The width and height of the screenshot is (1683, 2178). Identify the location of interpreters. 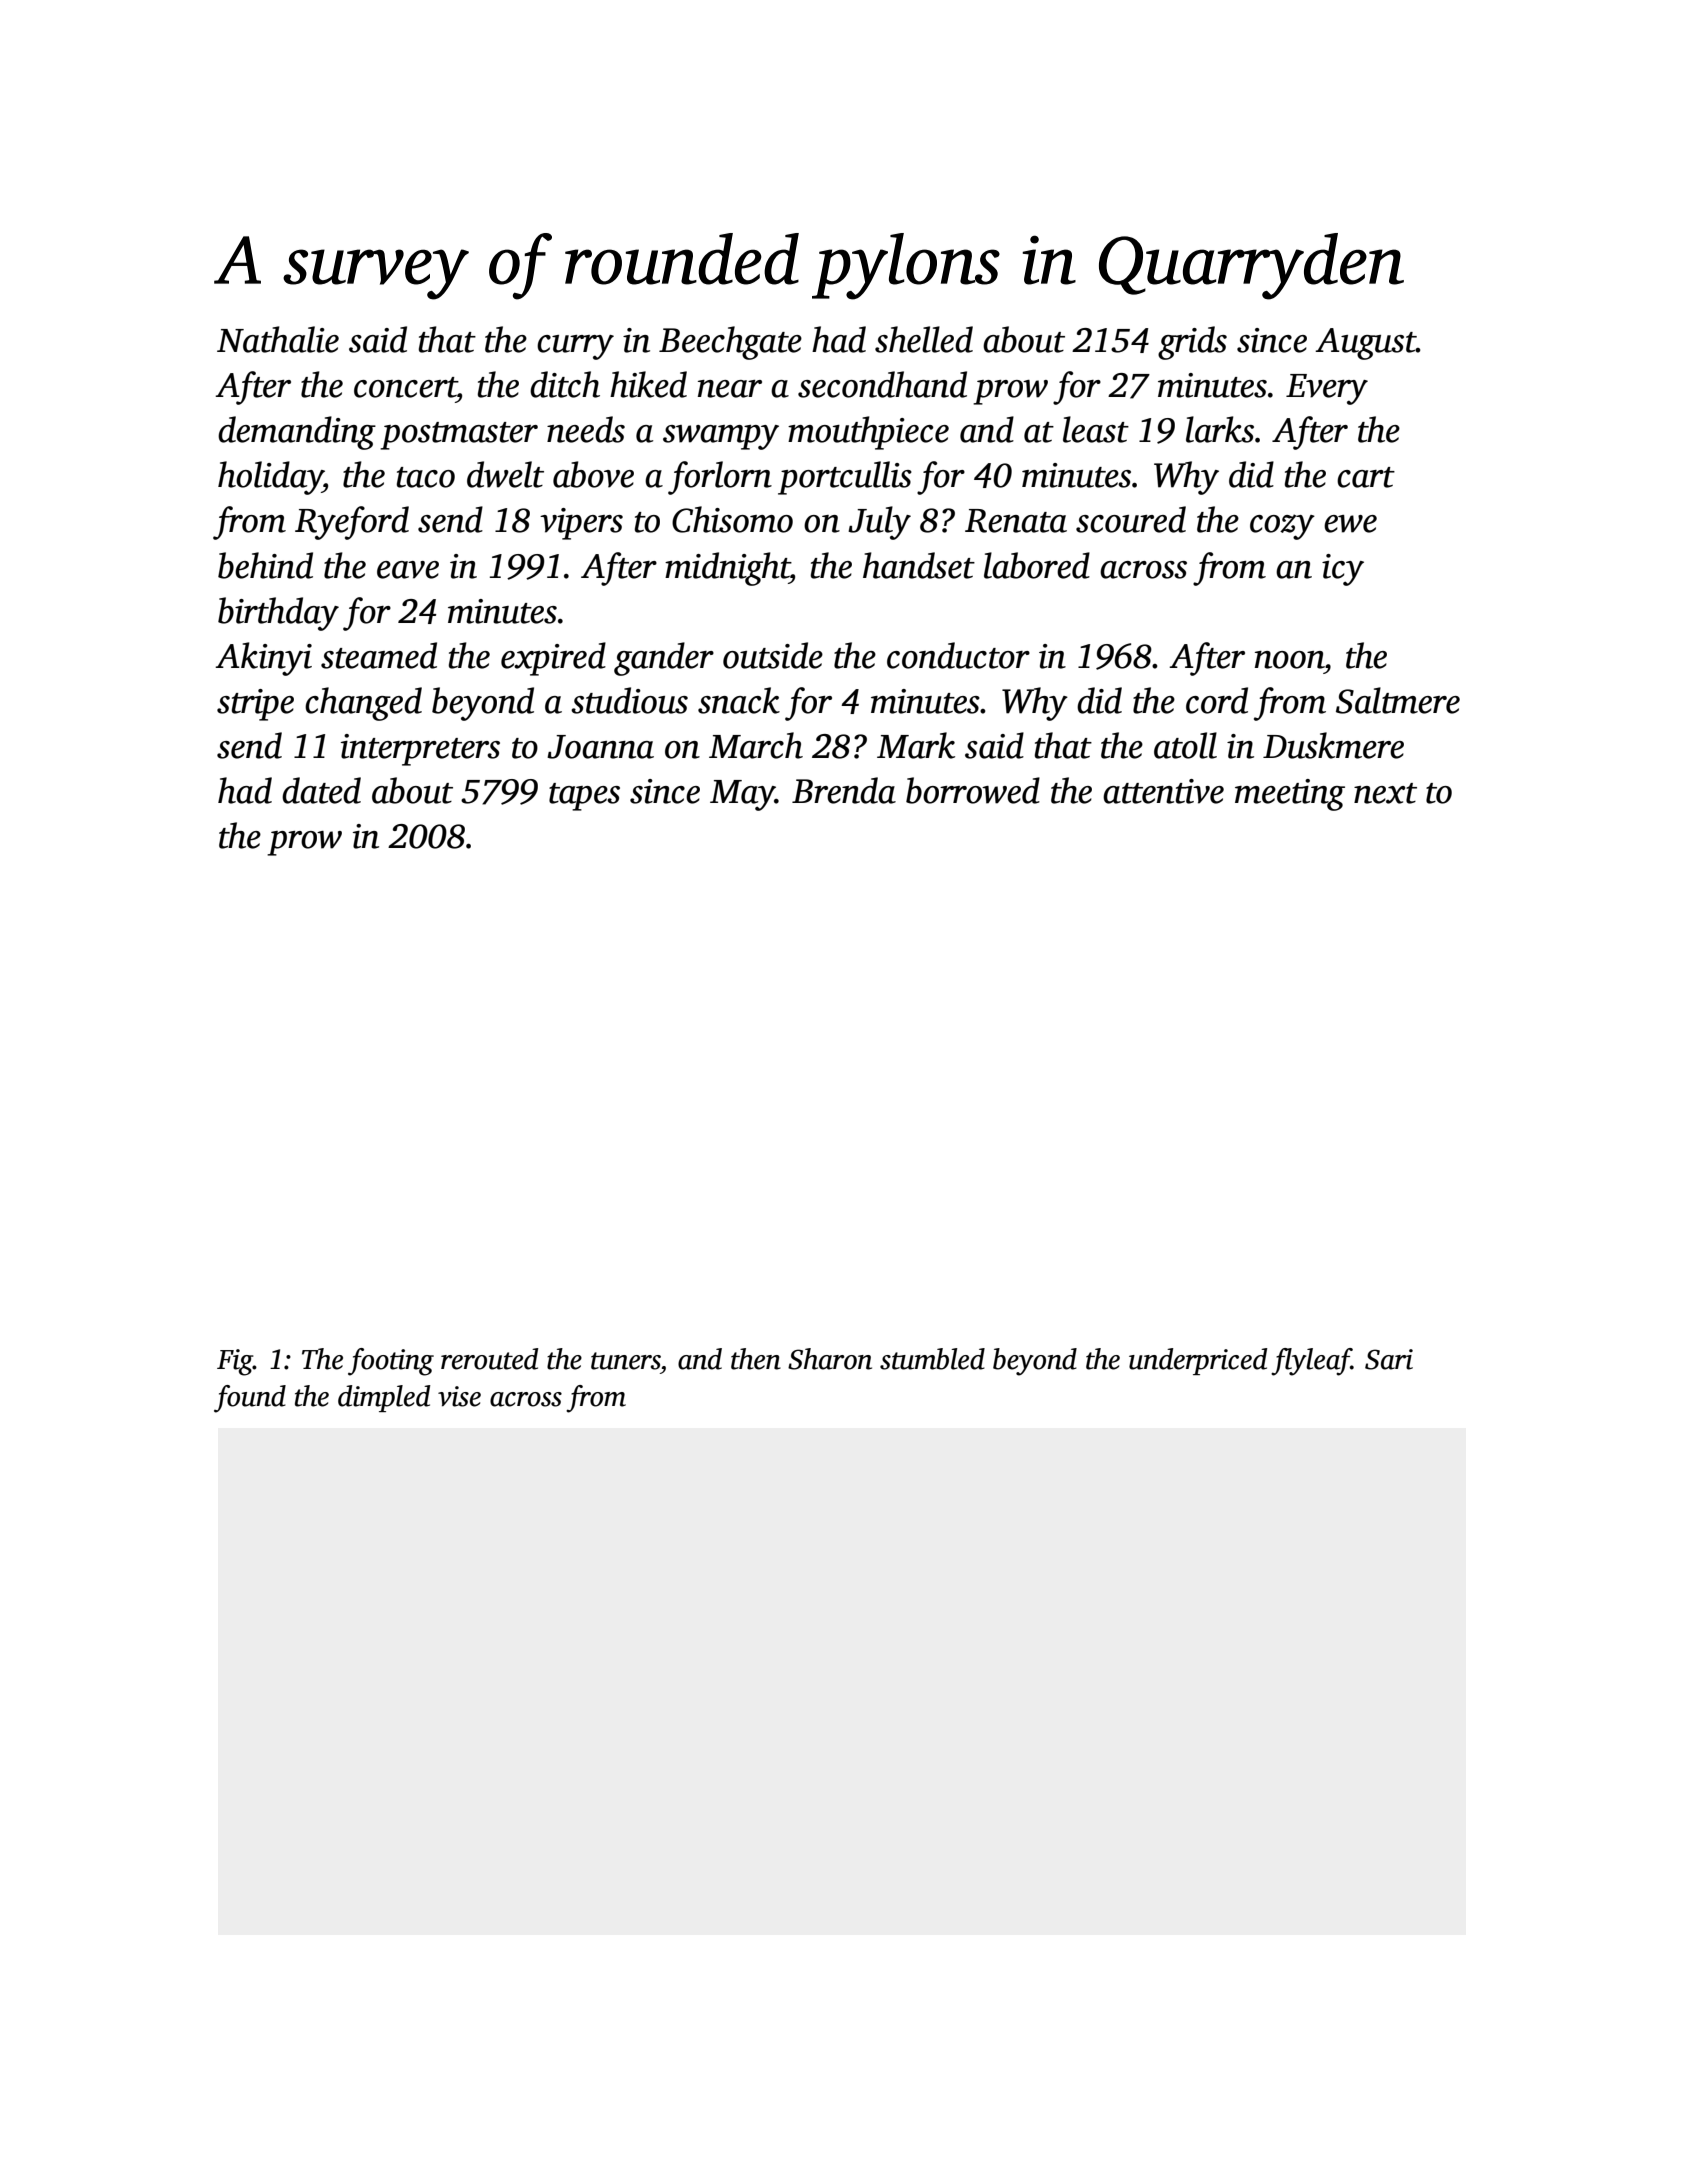
(420, 750).
